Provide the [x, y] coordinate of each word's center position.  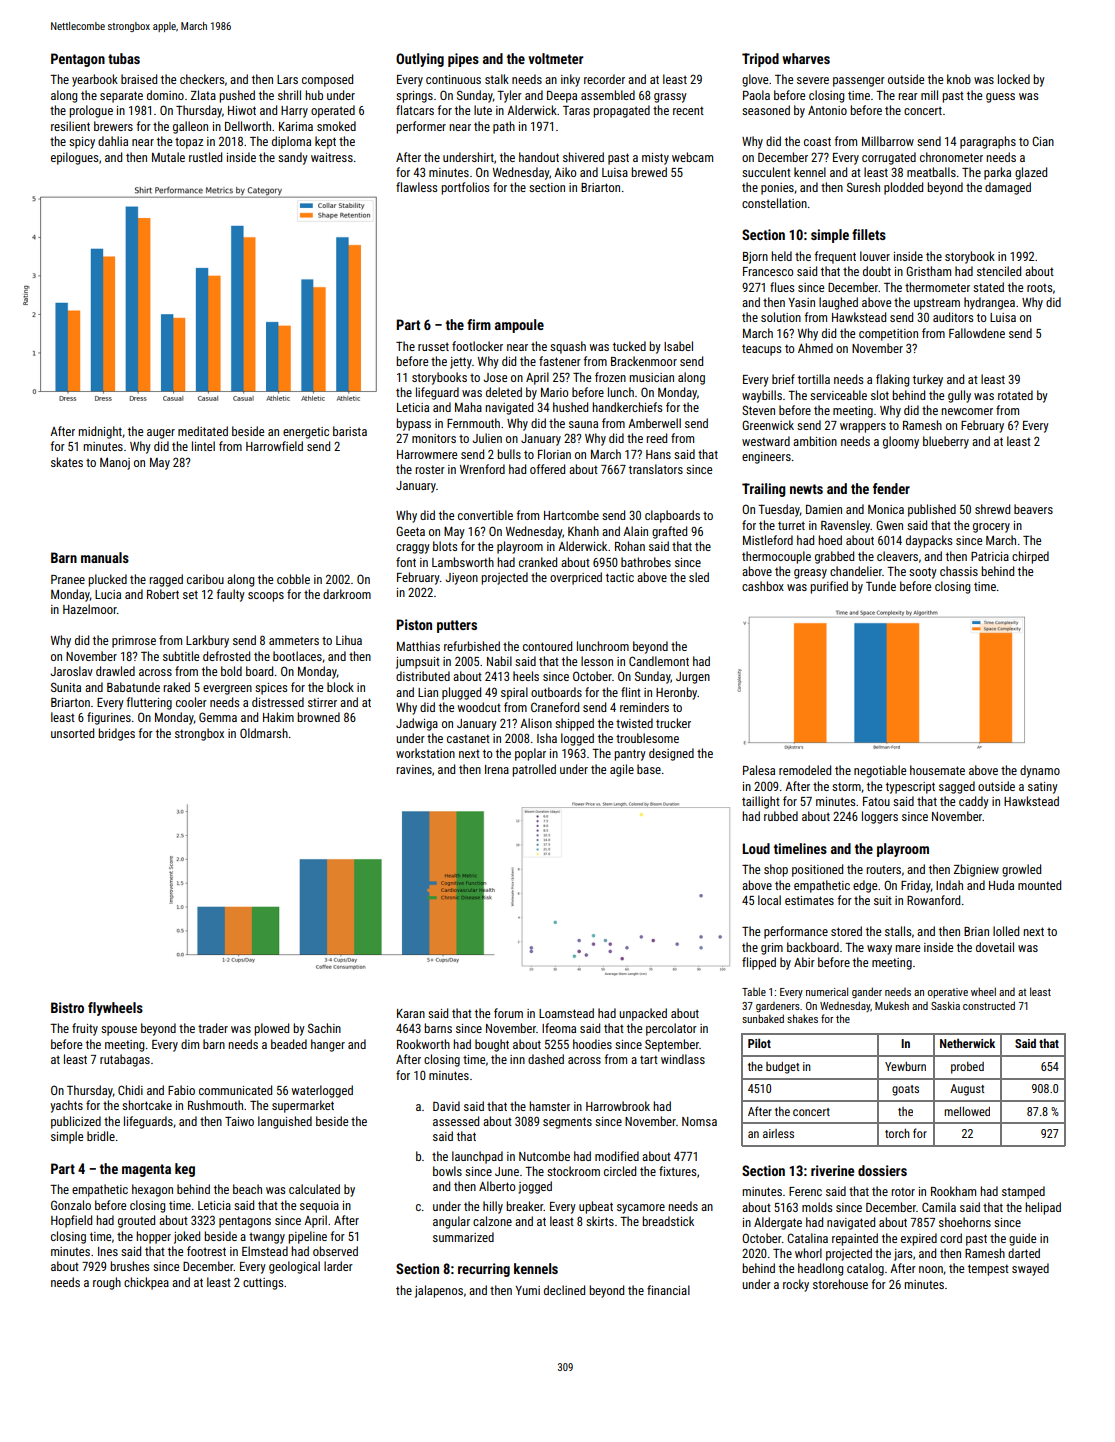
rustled [205, 157]
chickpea [146, 1283]
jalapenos [439, 1291]
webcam [692, 157]
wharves [806, 58]
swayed [1030, 1269]
